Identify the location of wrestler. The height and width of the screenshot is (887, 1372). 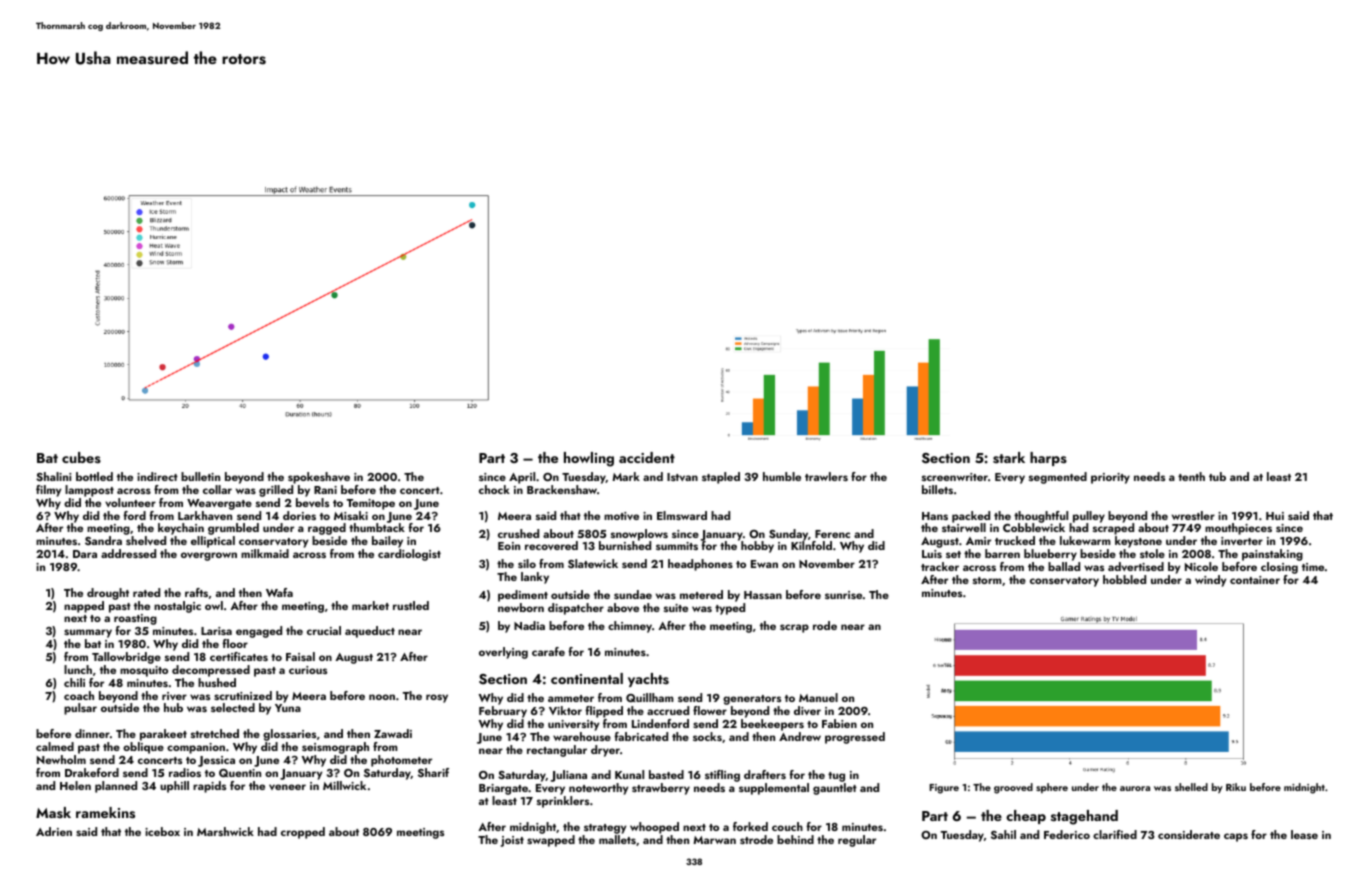
(1193, 515).
